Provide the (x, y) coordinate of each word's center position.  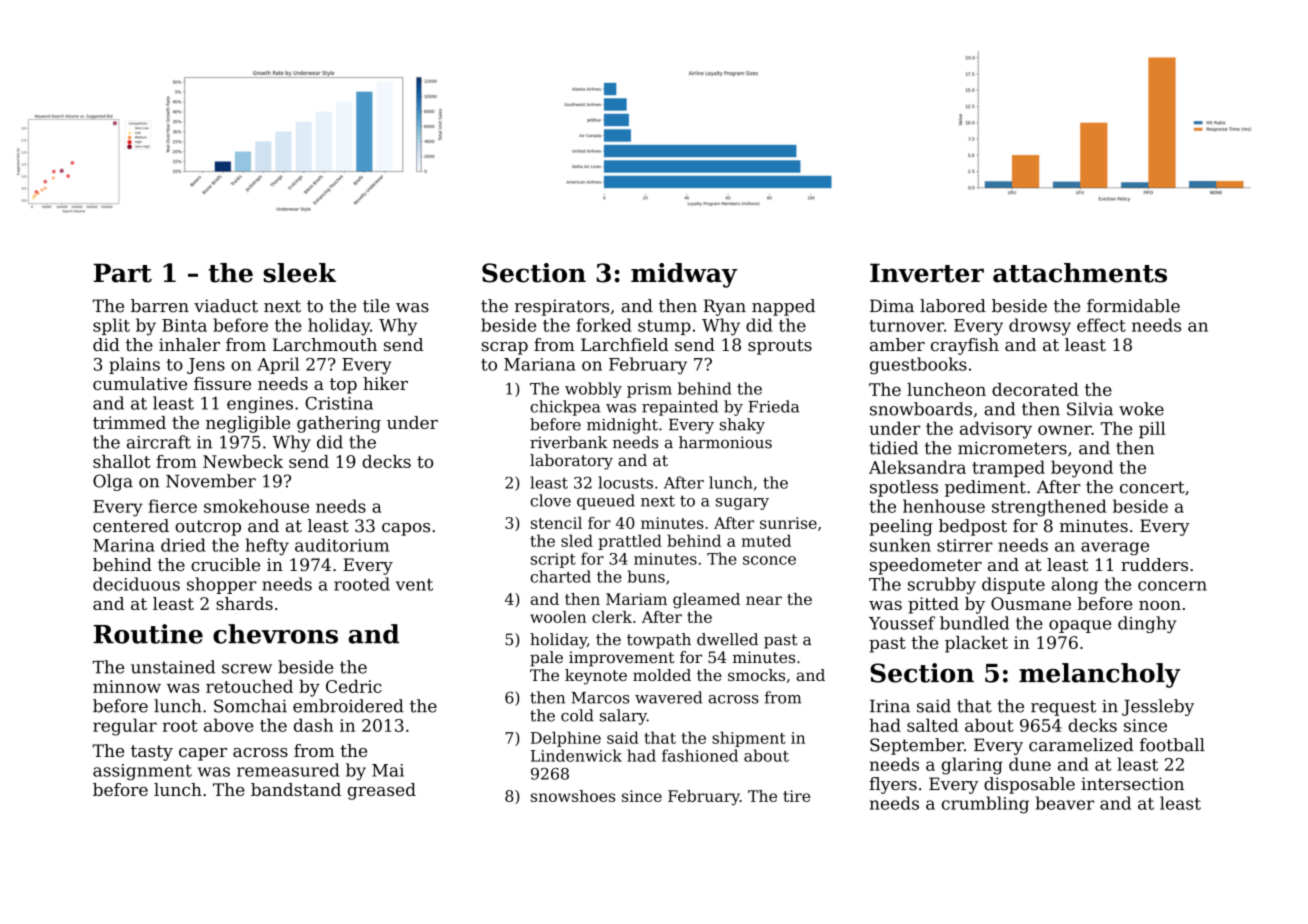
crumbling (985, 805)
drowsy (1040, 327)
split (111, 326)
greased (382, 791)
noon (1160, 605)
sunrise (788, 523)
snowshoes (573, 796)
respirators (562, 307)
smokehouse (256, 506)
